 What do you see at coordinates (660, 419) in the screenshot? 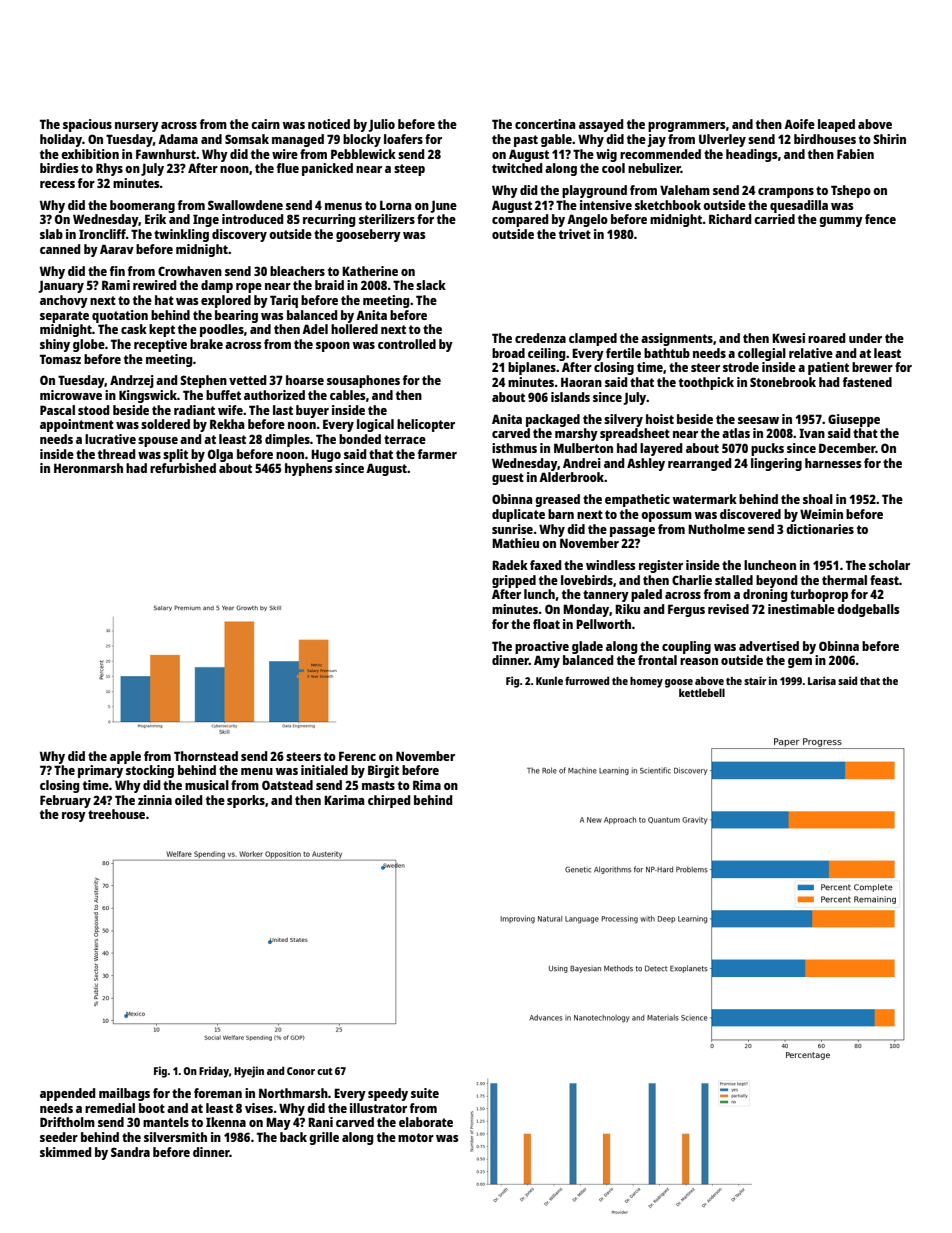
I see `hoist` at bounding box center [660, 419].
